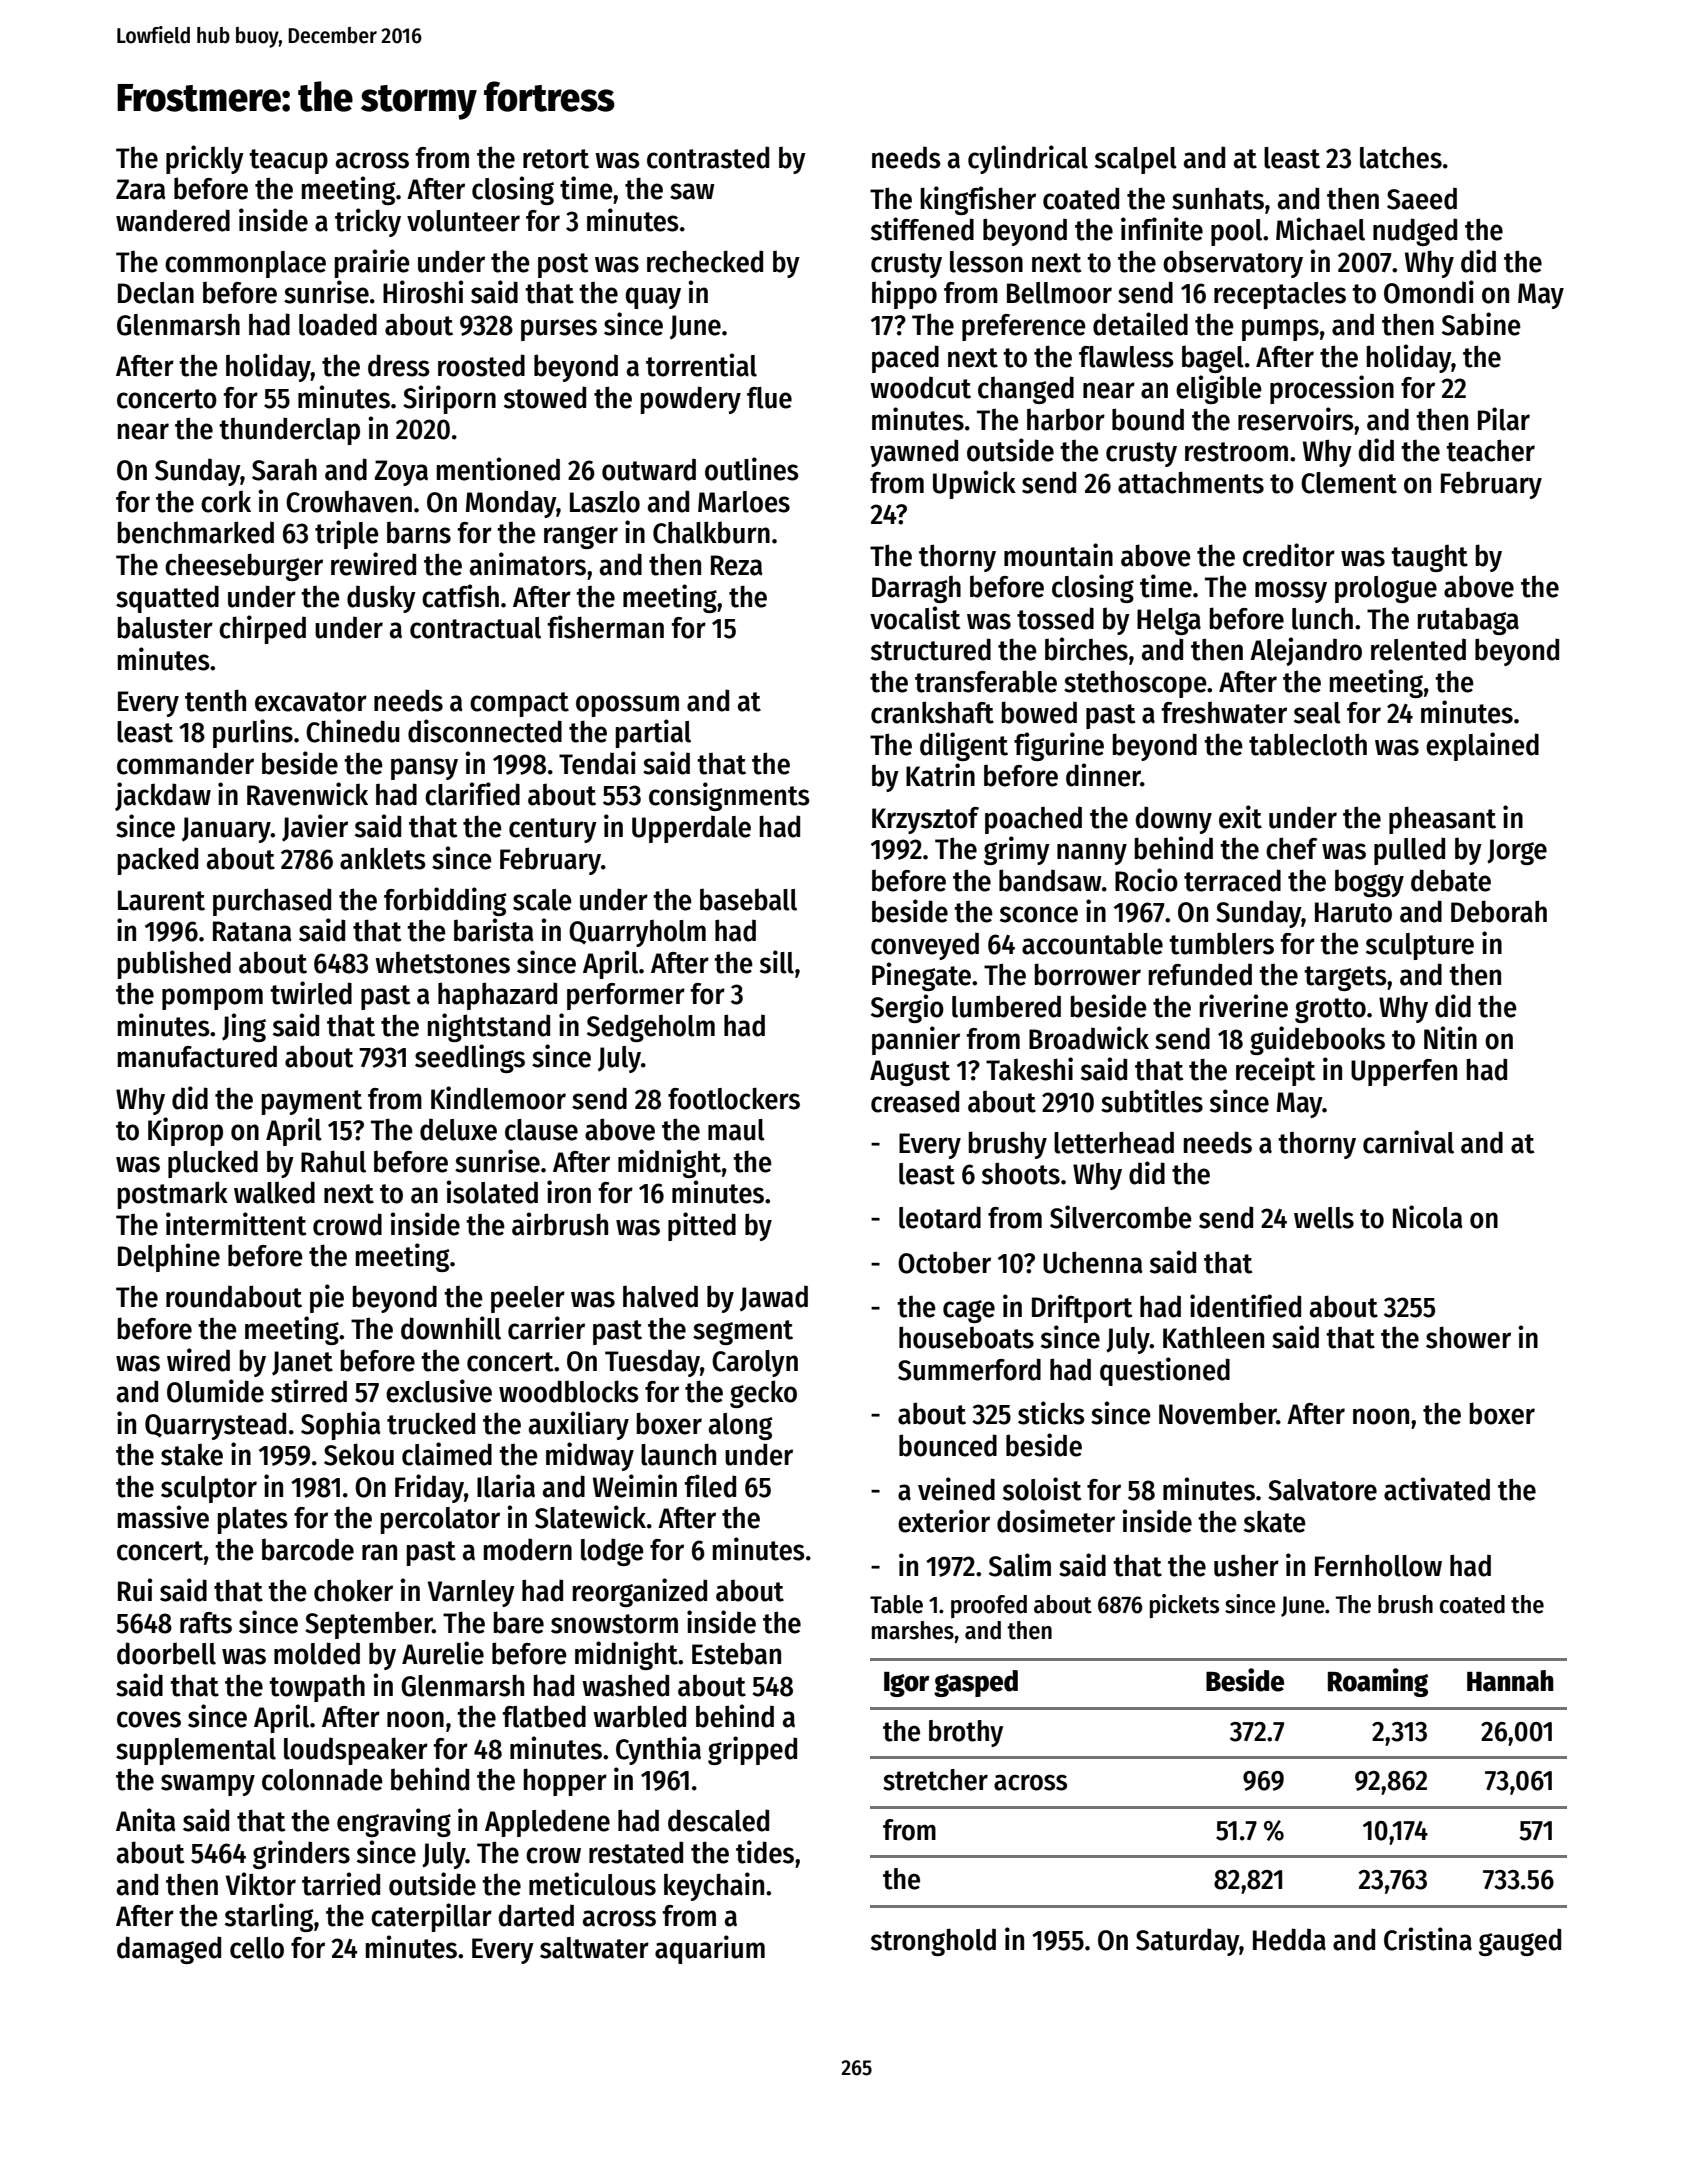 Image resolution: width=1683 pixels, height=2178 pixels. I want to click on filed, so click(710, 1486).
